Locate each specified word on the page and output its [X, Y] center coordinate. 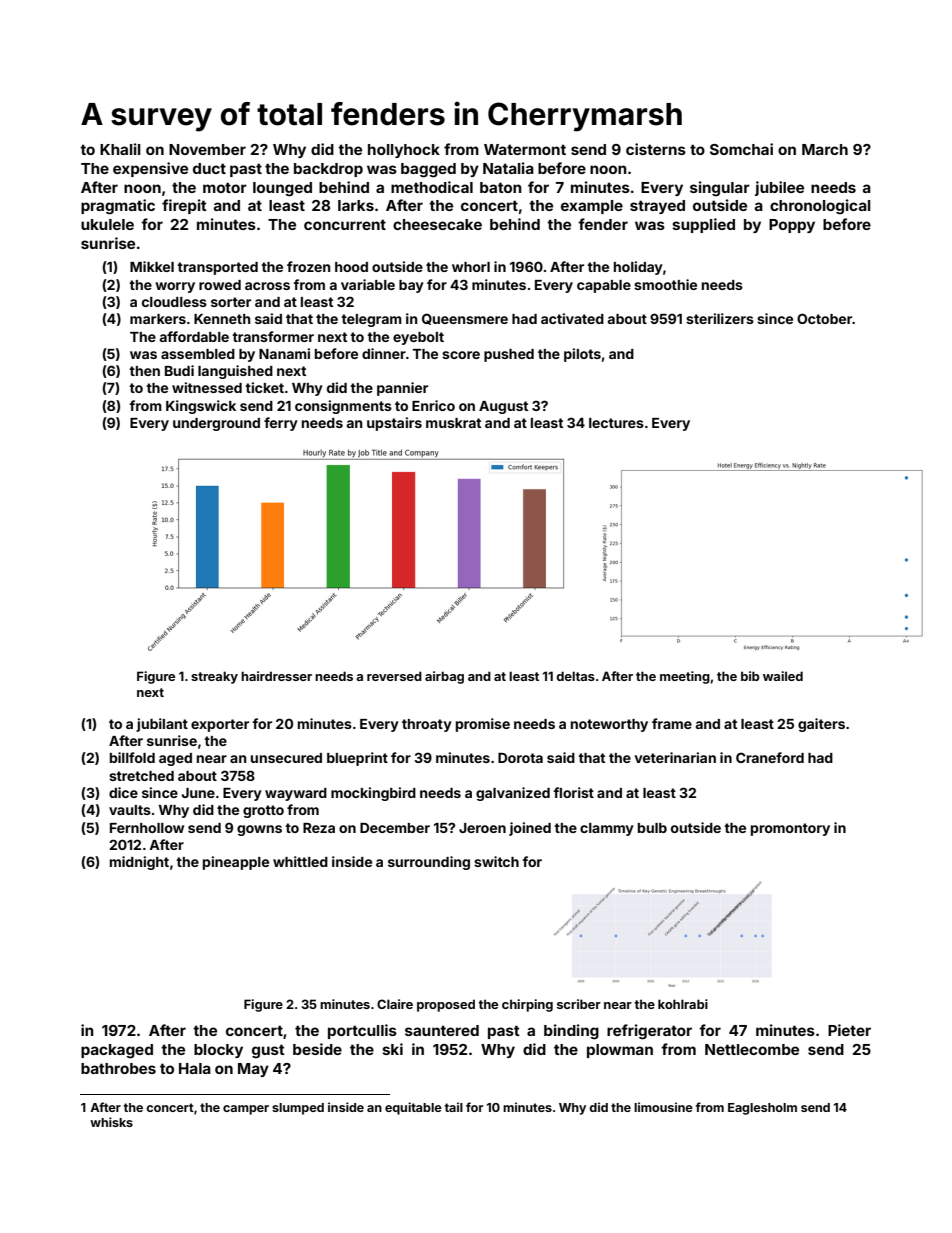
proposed [446, 1005]
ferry [281, 424]
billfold [132, 757]
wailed [783, 676]
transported [217, 268]
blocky [218, 1051]
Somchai [741, 149]
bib [750, 676]
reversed [394, 676]
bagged [428, 170]
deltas [575, 676]
